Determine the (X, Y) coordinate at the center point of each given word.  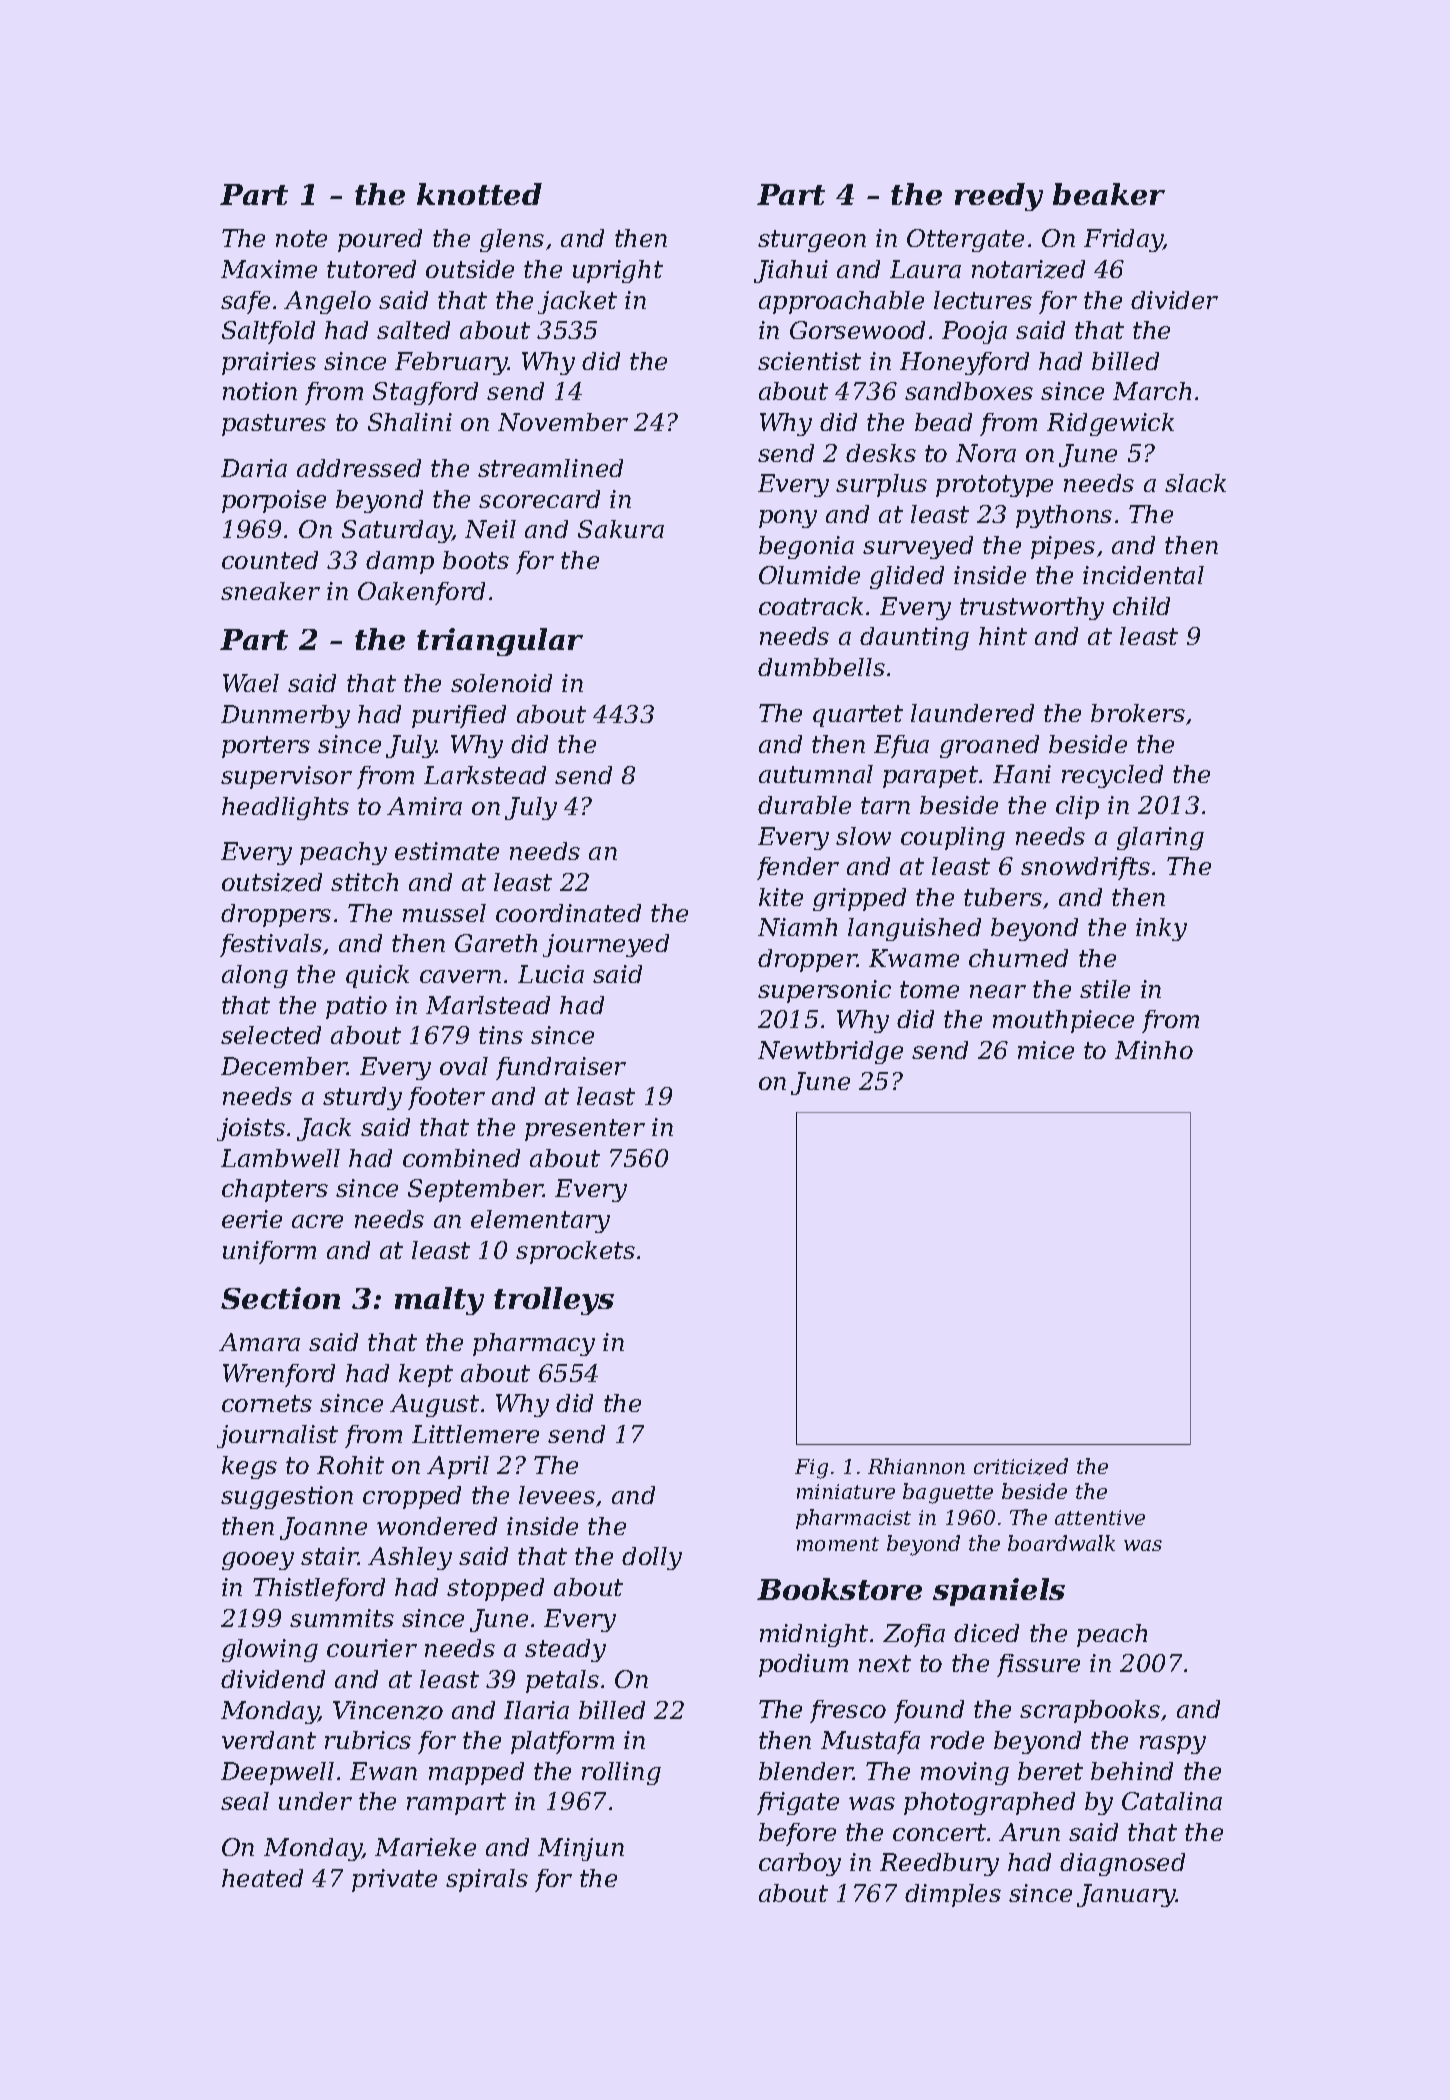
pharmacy (534, 1344)
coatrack (811, 606)
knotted (479, 194)
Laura (925, 269)
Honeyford (964, 363)
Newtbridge (830, 1052)
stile (1105, 989)
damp (400, 562)
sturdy (362, 1098)
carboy (800, 1864)
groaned (989, 746)
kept (426, 1375)
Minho (1154, 1050)
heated (262, 1878)
